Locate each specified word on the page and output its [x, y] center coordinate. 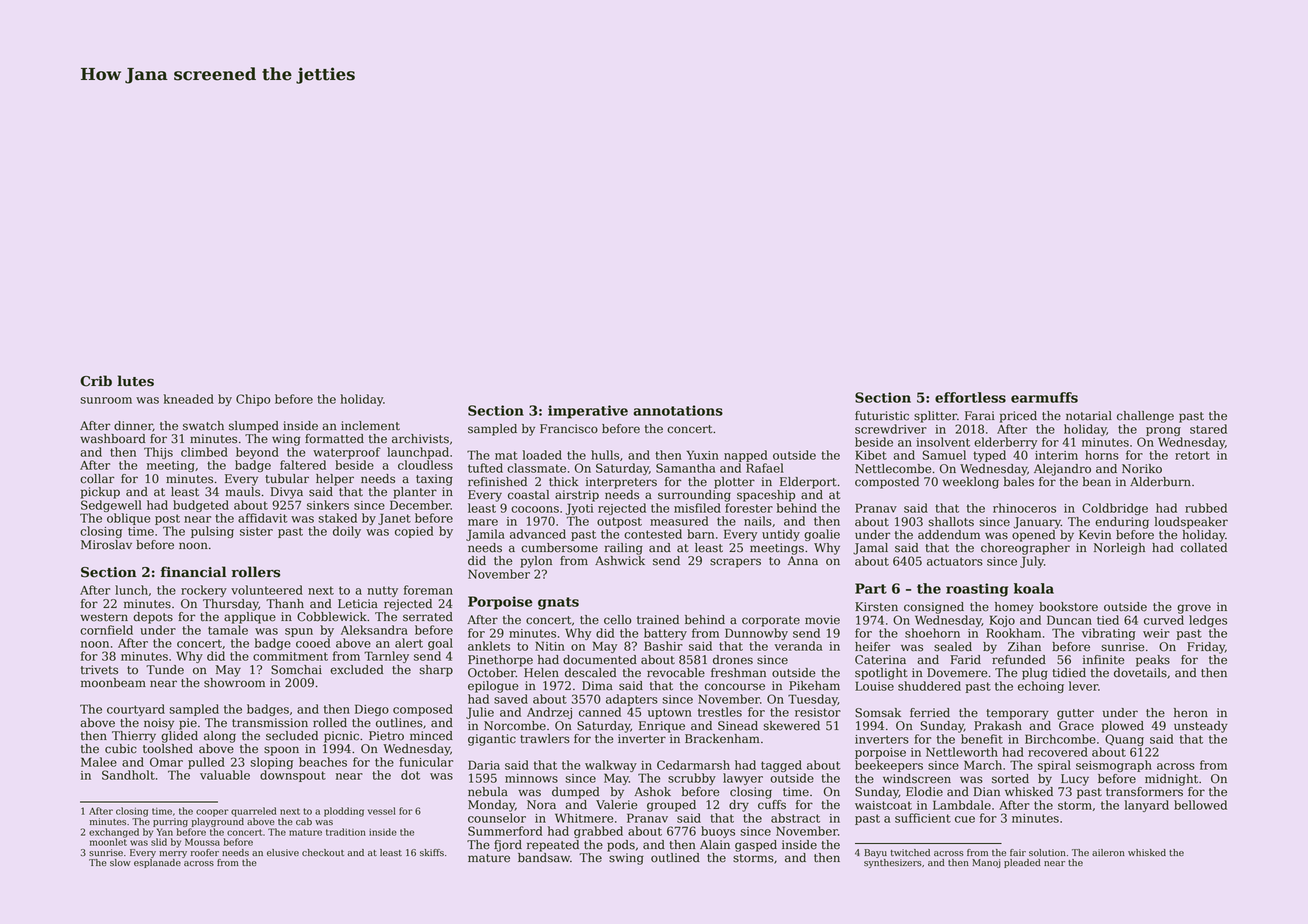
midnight [1171, 780]
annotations [678, 410]
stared [1208, 429]
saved [511, 699]
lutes [135, 381]
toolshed [168, 749]
